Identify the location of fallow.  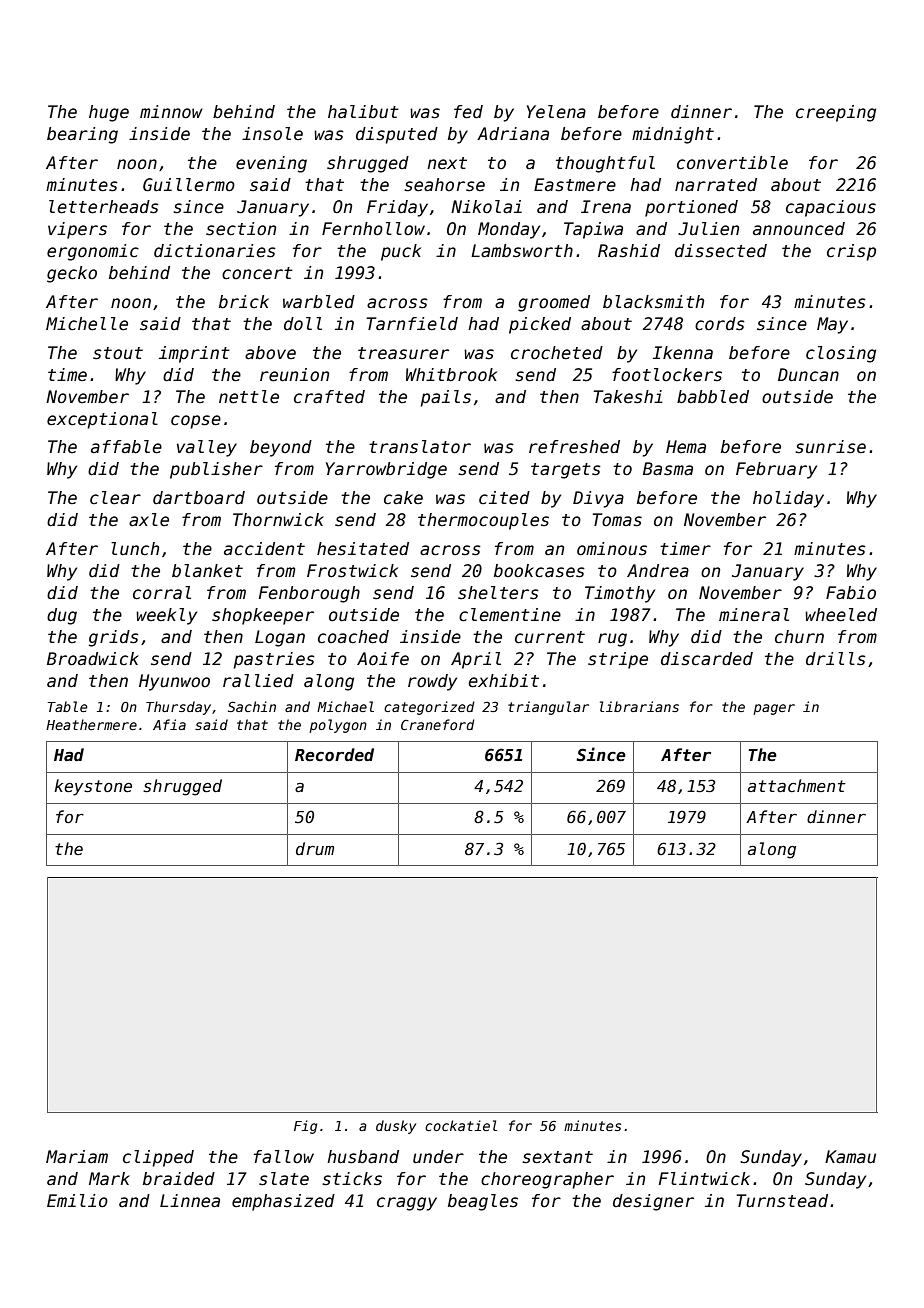
(284, 1157).
